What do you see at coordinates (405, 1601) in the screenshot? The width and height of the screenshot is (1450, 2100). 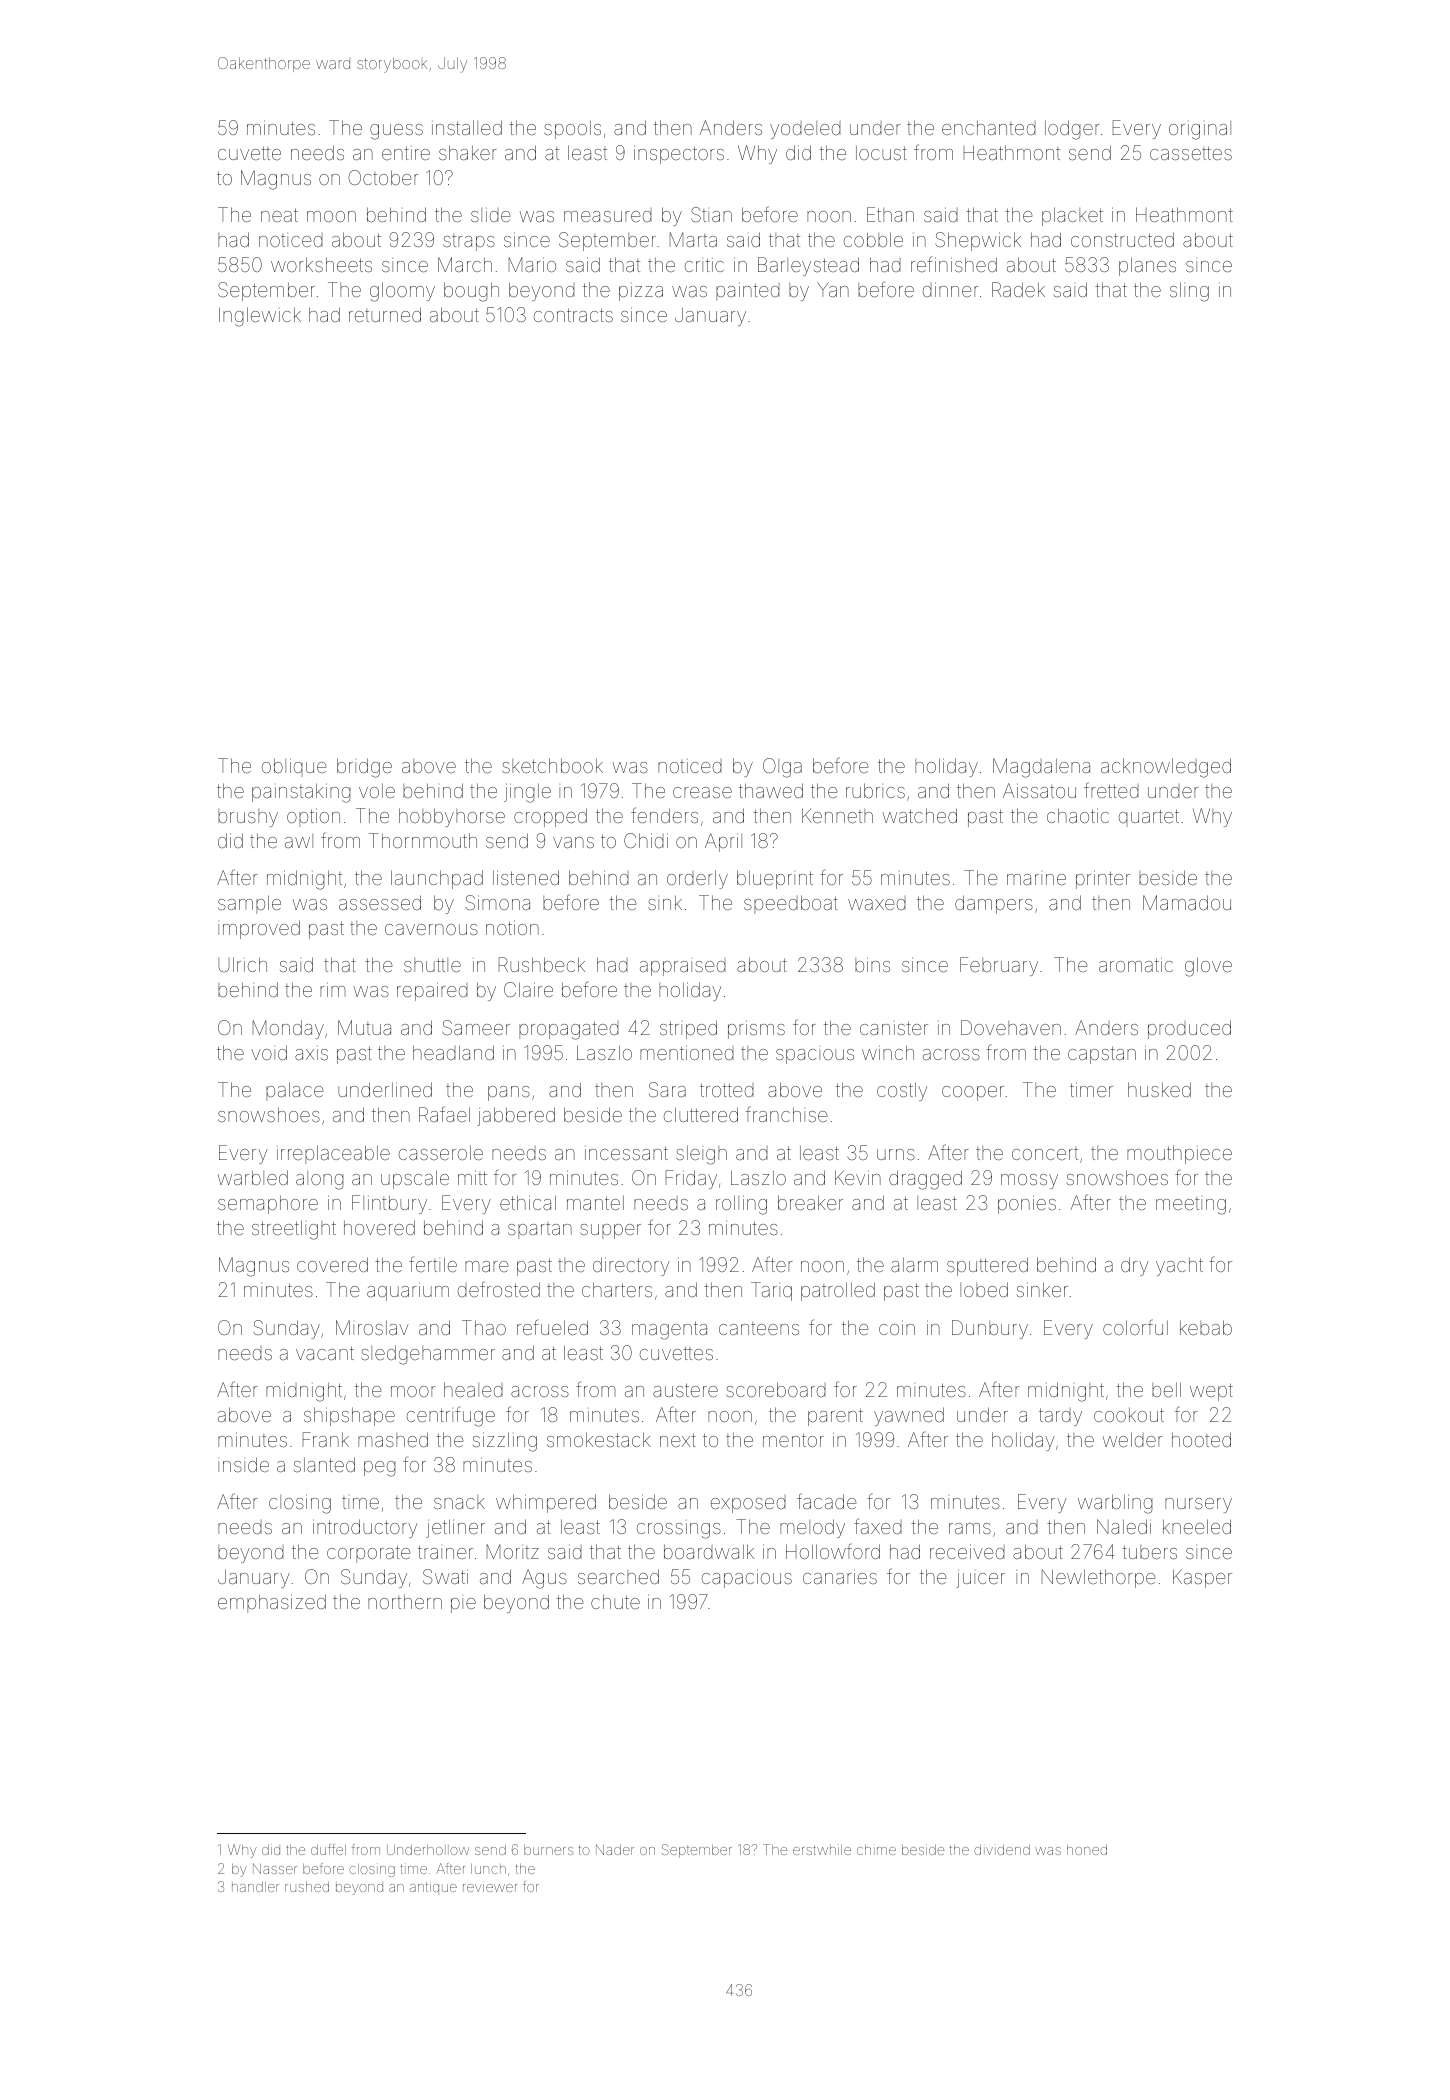 I see `northern` at bounding box center [405, 1601].
